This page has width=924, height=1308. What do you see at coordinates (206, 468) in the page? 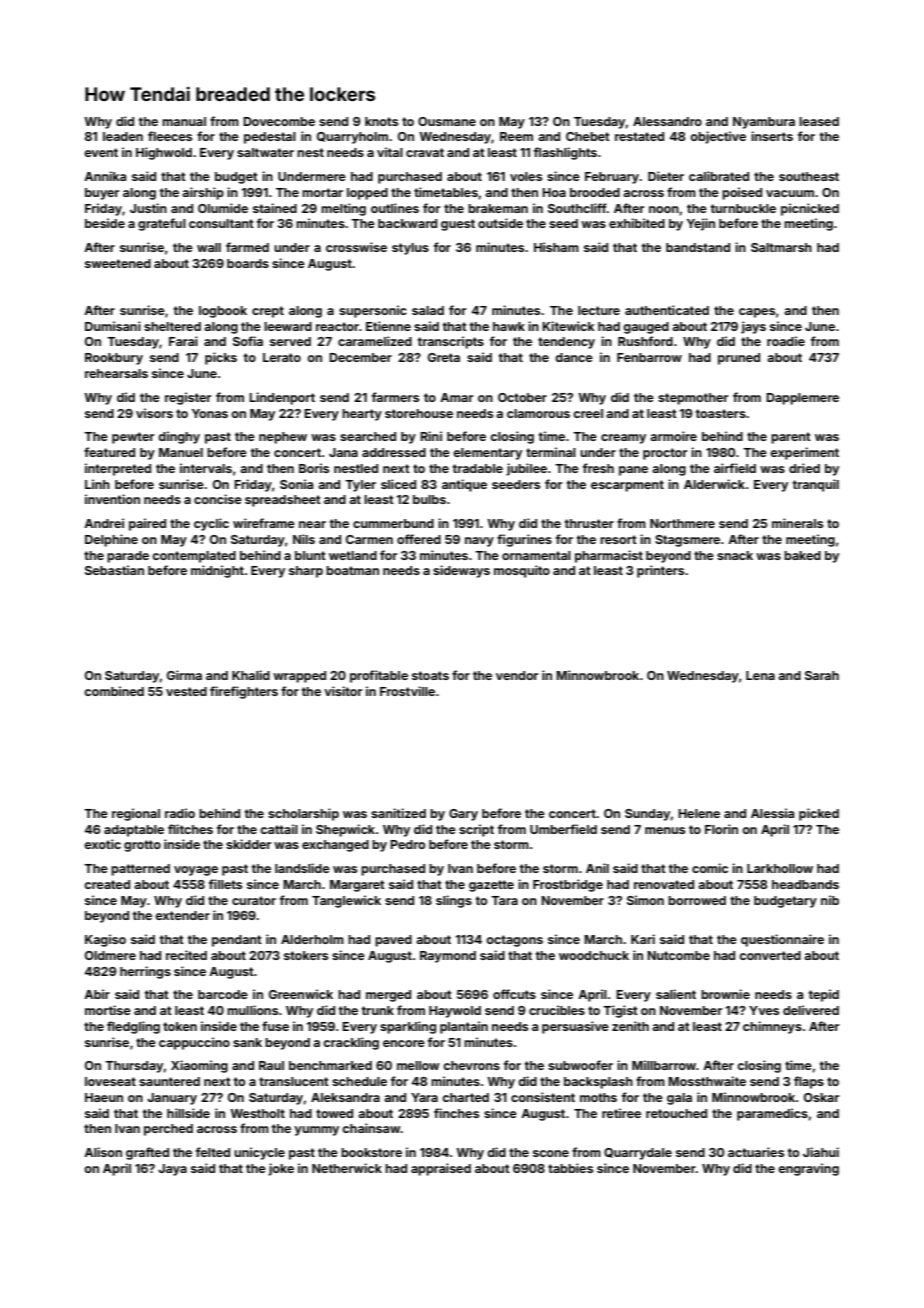
I see `intervals` at bounding box center [206, 468].
